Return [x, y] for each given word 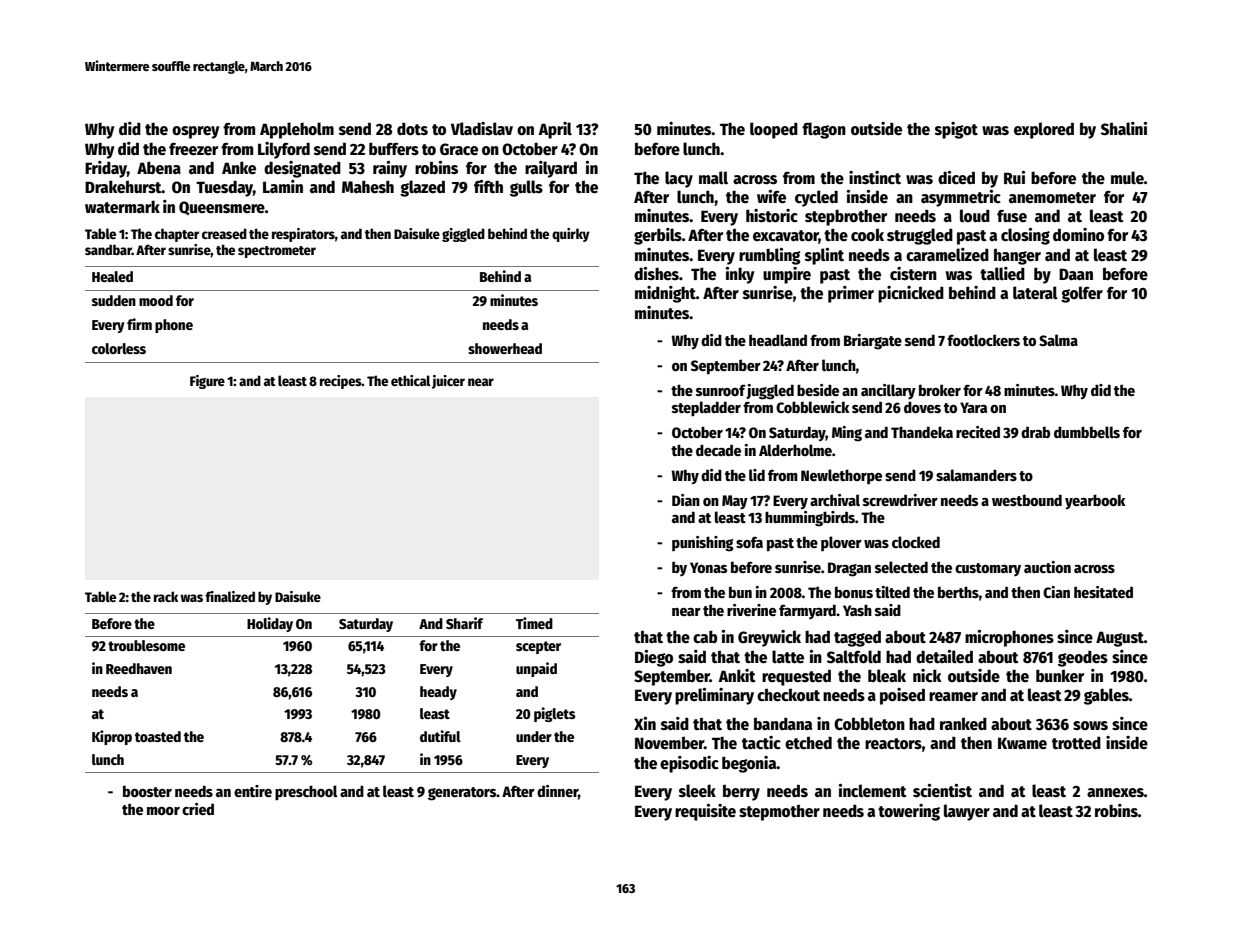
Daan [1076, 274]
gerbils [658, 236]
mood [156, 300]
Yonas [708, 567]
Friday [106, 169]
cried [198, 809]
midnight [665, 294]
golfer [1082, 294]
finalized [230, 596]
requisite [705, 812]
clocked [916, 542]
